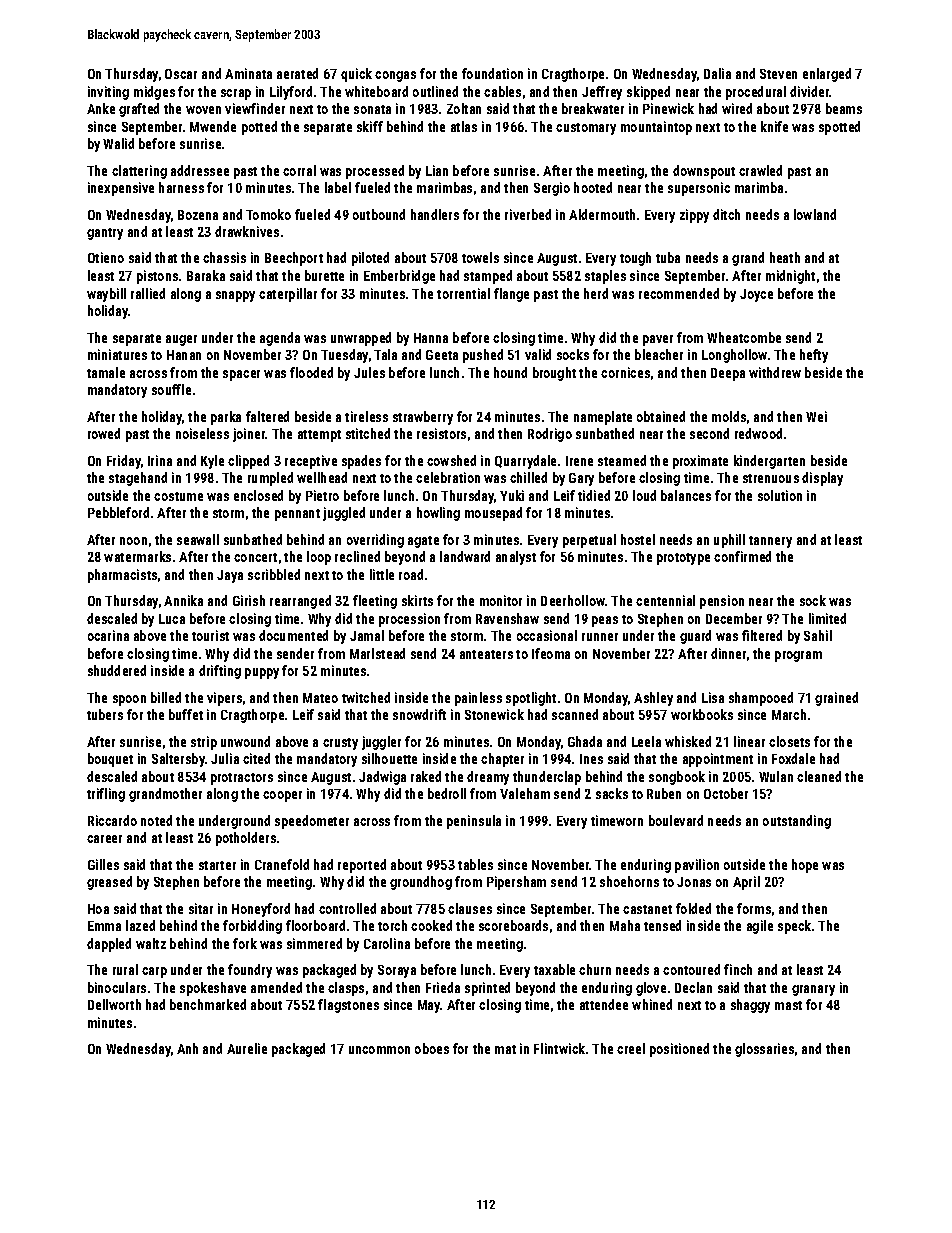  Describe the element at coordinates (217, 865) in the screenshot. I see `starter` at that location.
